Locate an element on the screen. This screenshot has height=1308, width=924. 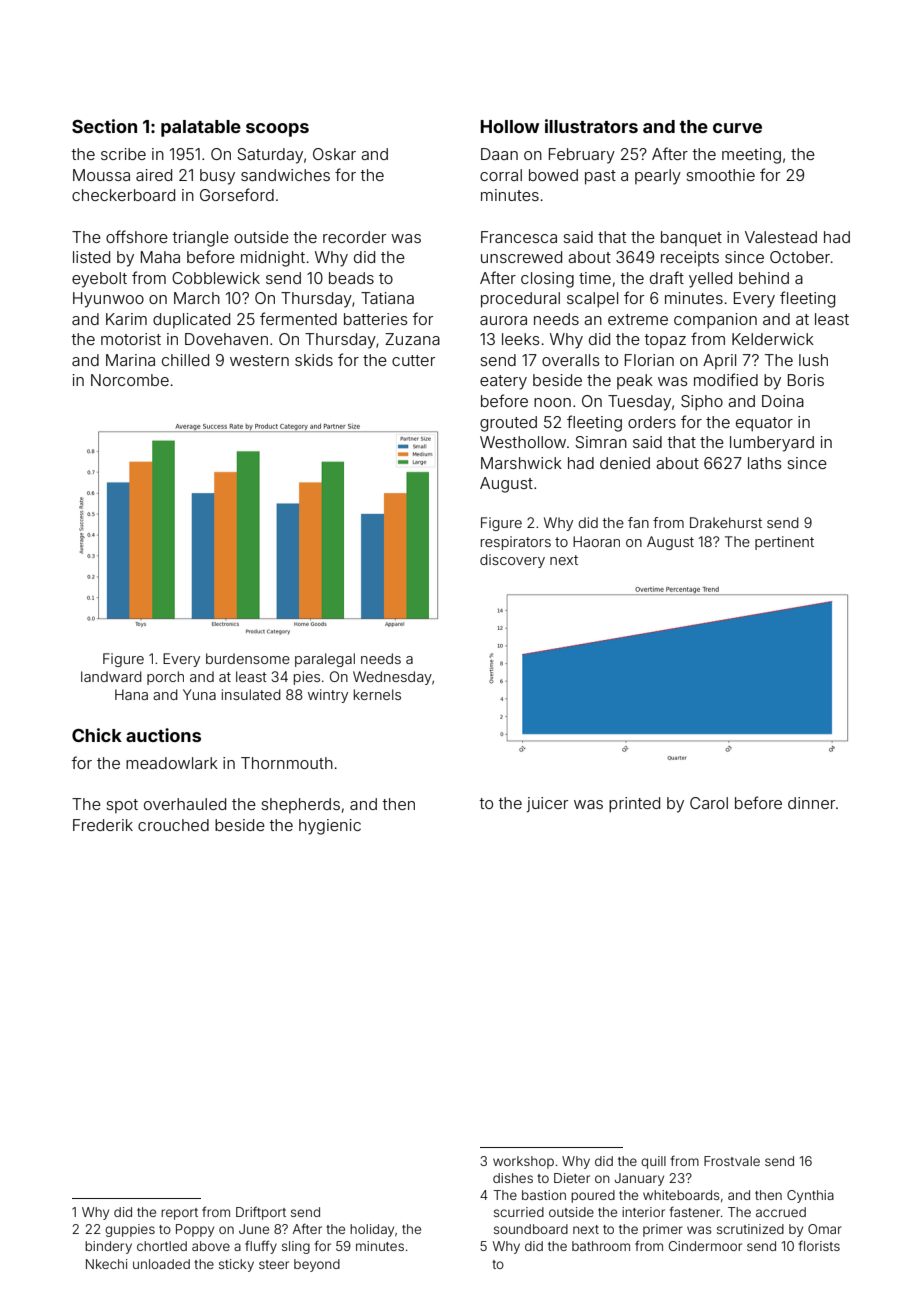
crouched is located at coordinates (173, 825).
